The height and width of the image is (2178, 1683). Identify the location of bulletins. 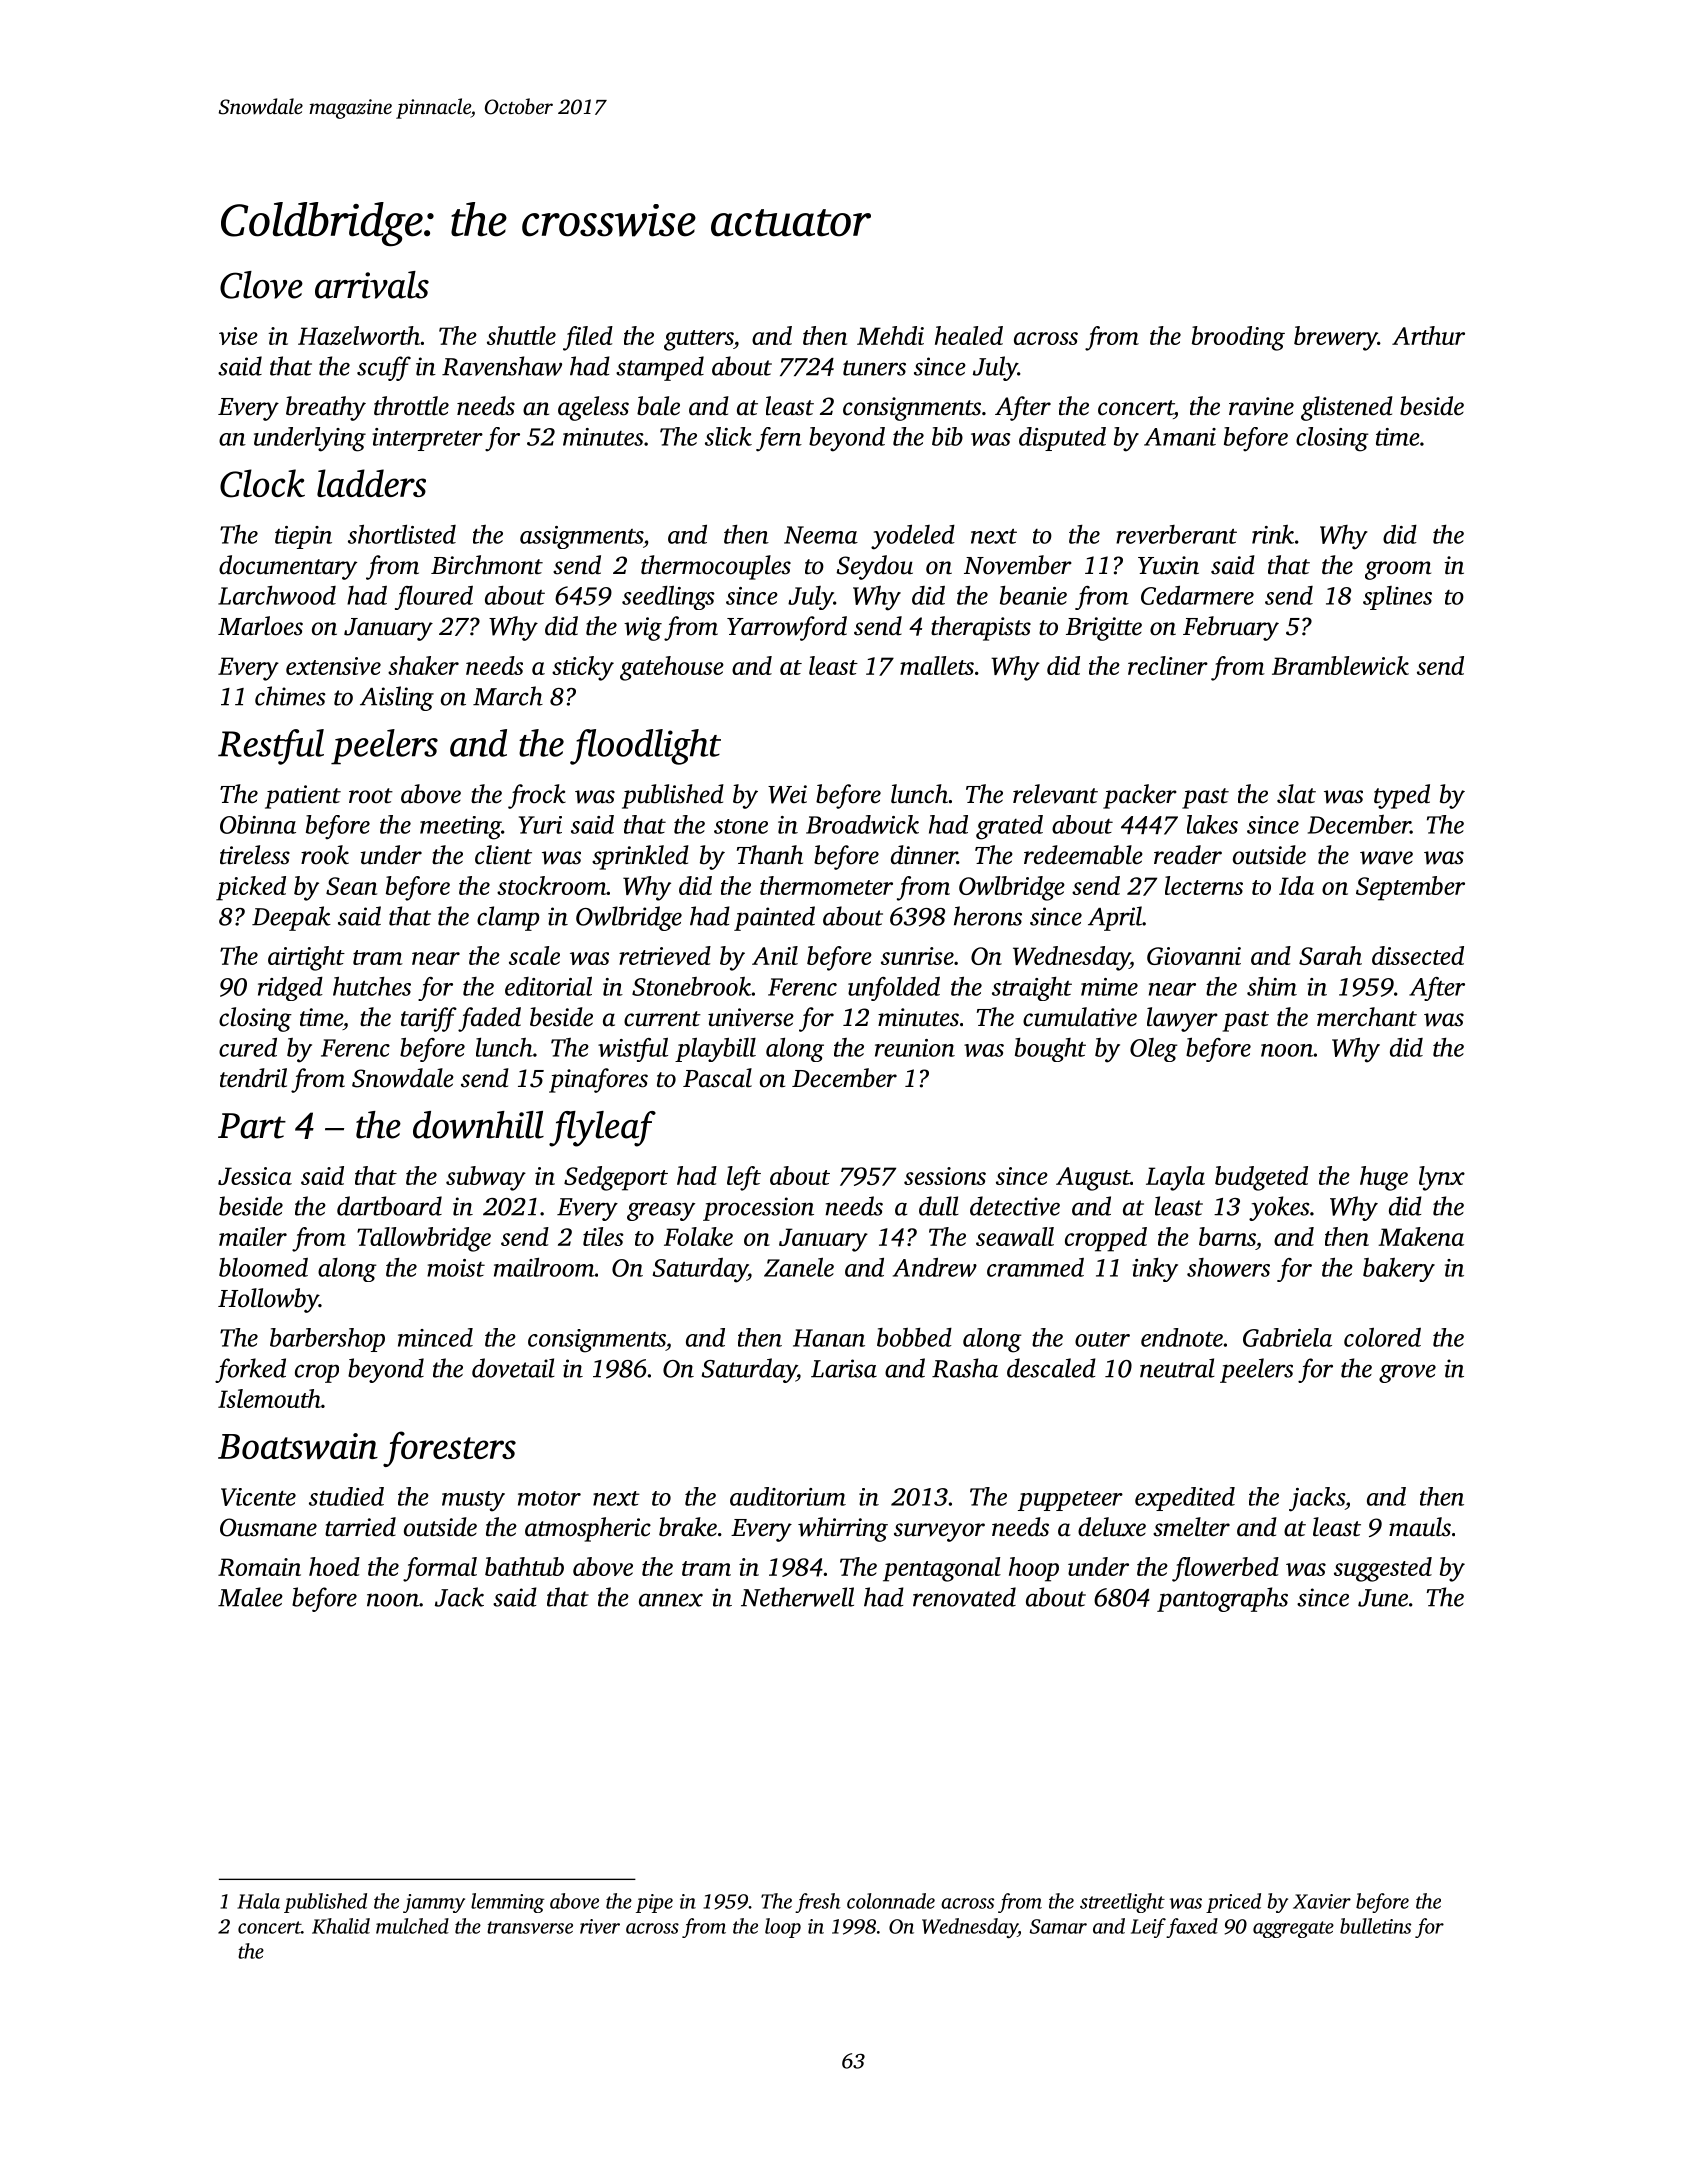
(1375, 1926).
